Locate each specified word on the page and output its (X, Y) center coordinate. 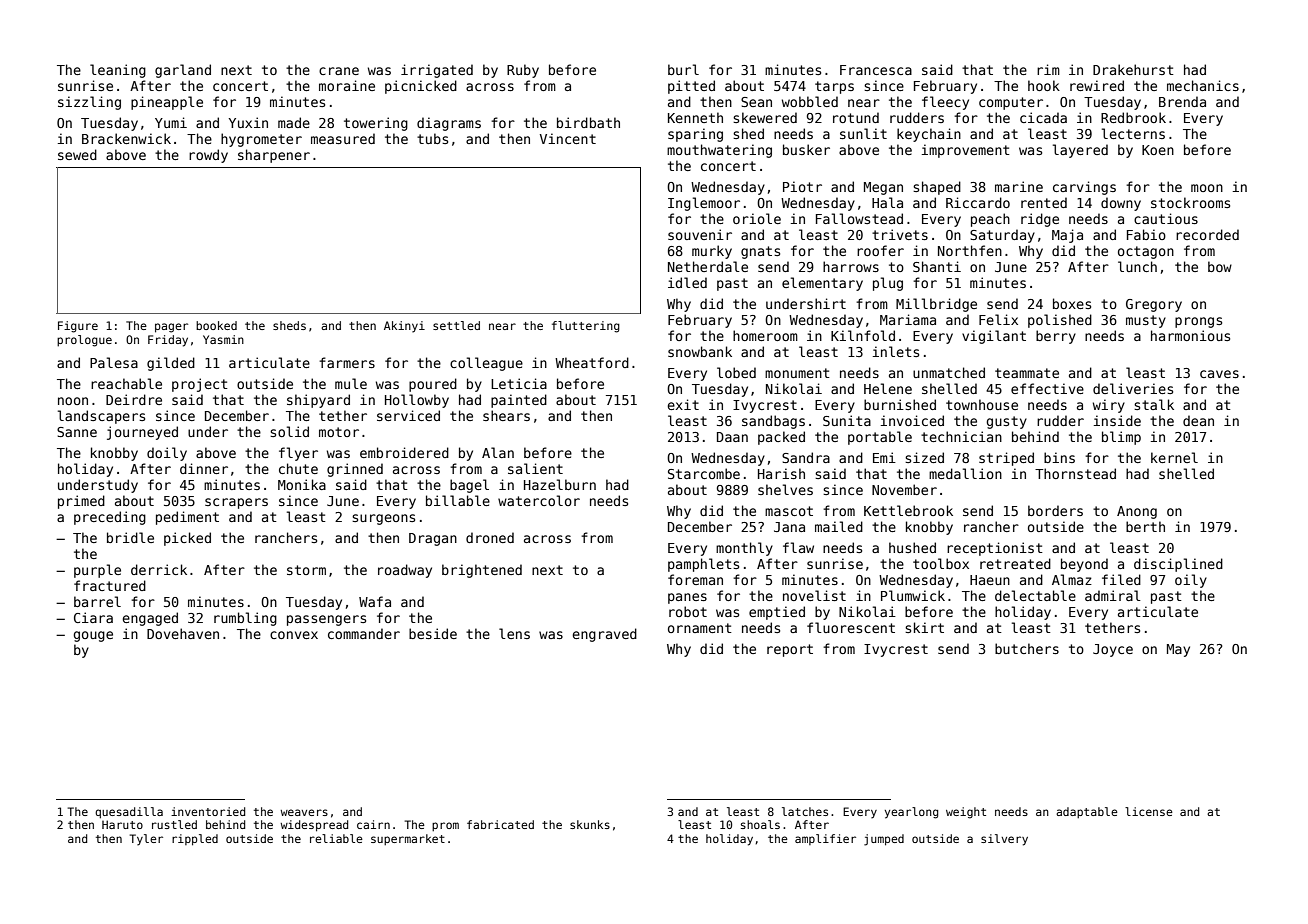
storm (306, 570)
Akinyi (404, 327)
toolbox (941, 563)
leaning (118, 71)
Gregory (1154, 305)
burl (683, 69)
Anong (1137, 512)
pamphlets (703, 565)
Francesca (876, 70)
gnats (760, 252)
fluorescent (851, 627)
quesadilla (129, 813)
